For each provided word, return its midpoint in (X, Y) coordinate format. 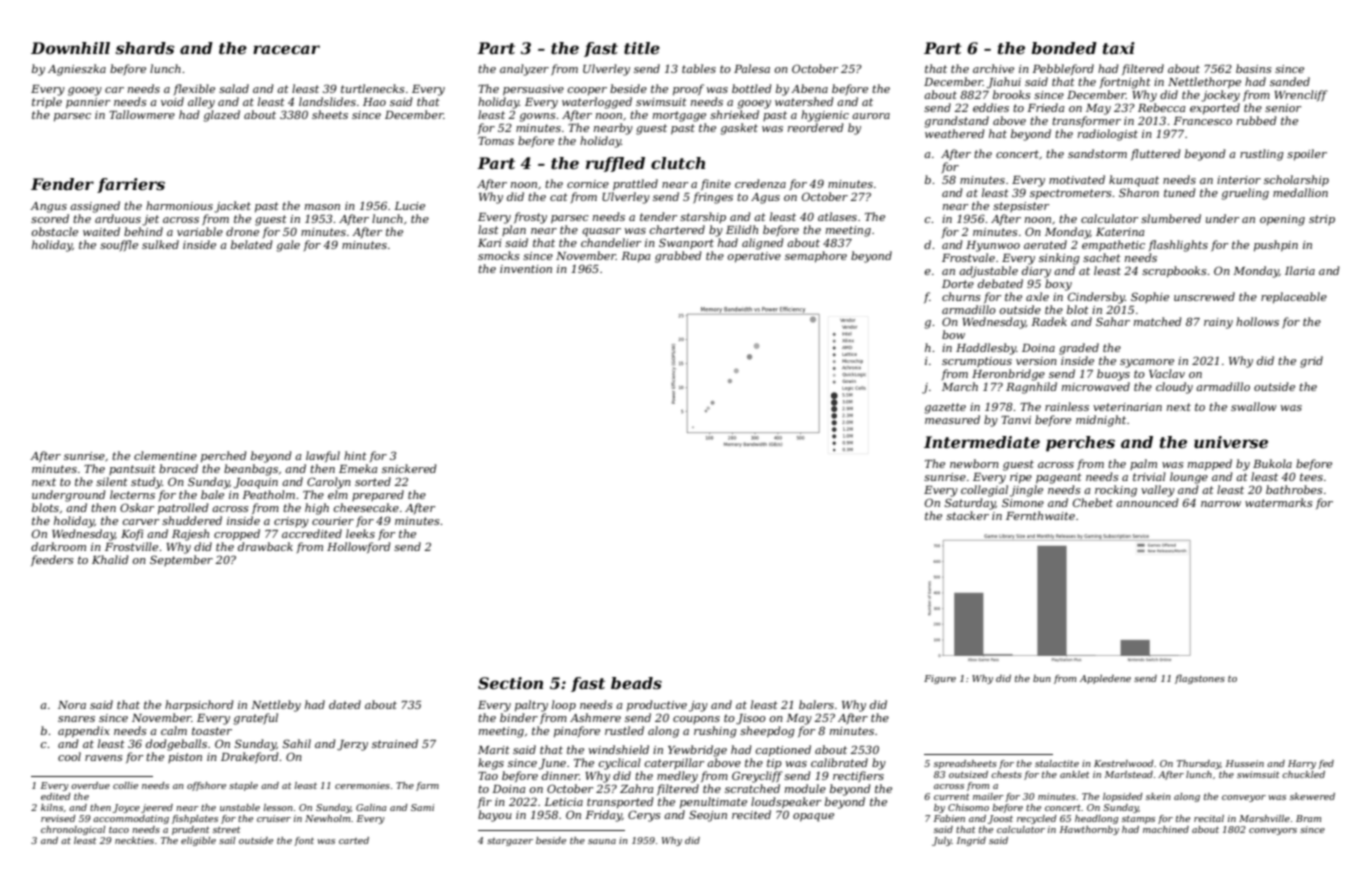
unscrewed (1204, 296)
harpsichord (199, 706)
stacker (967, 515)
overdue (90, 785)
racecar (286, 49)
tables (699, 68)
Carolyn (329, 483)
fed (1326, 764)
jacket (232, 207)
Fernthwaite (1040, 515)
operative (754, 257)
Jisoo (751, 719)
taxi (1119, 48)
